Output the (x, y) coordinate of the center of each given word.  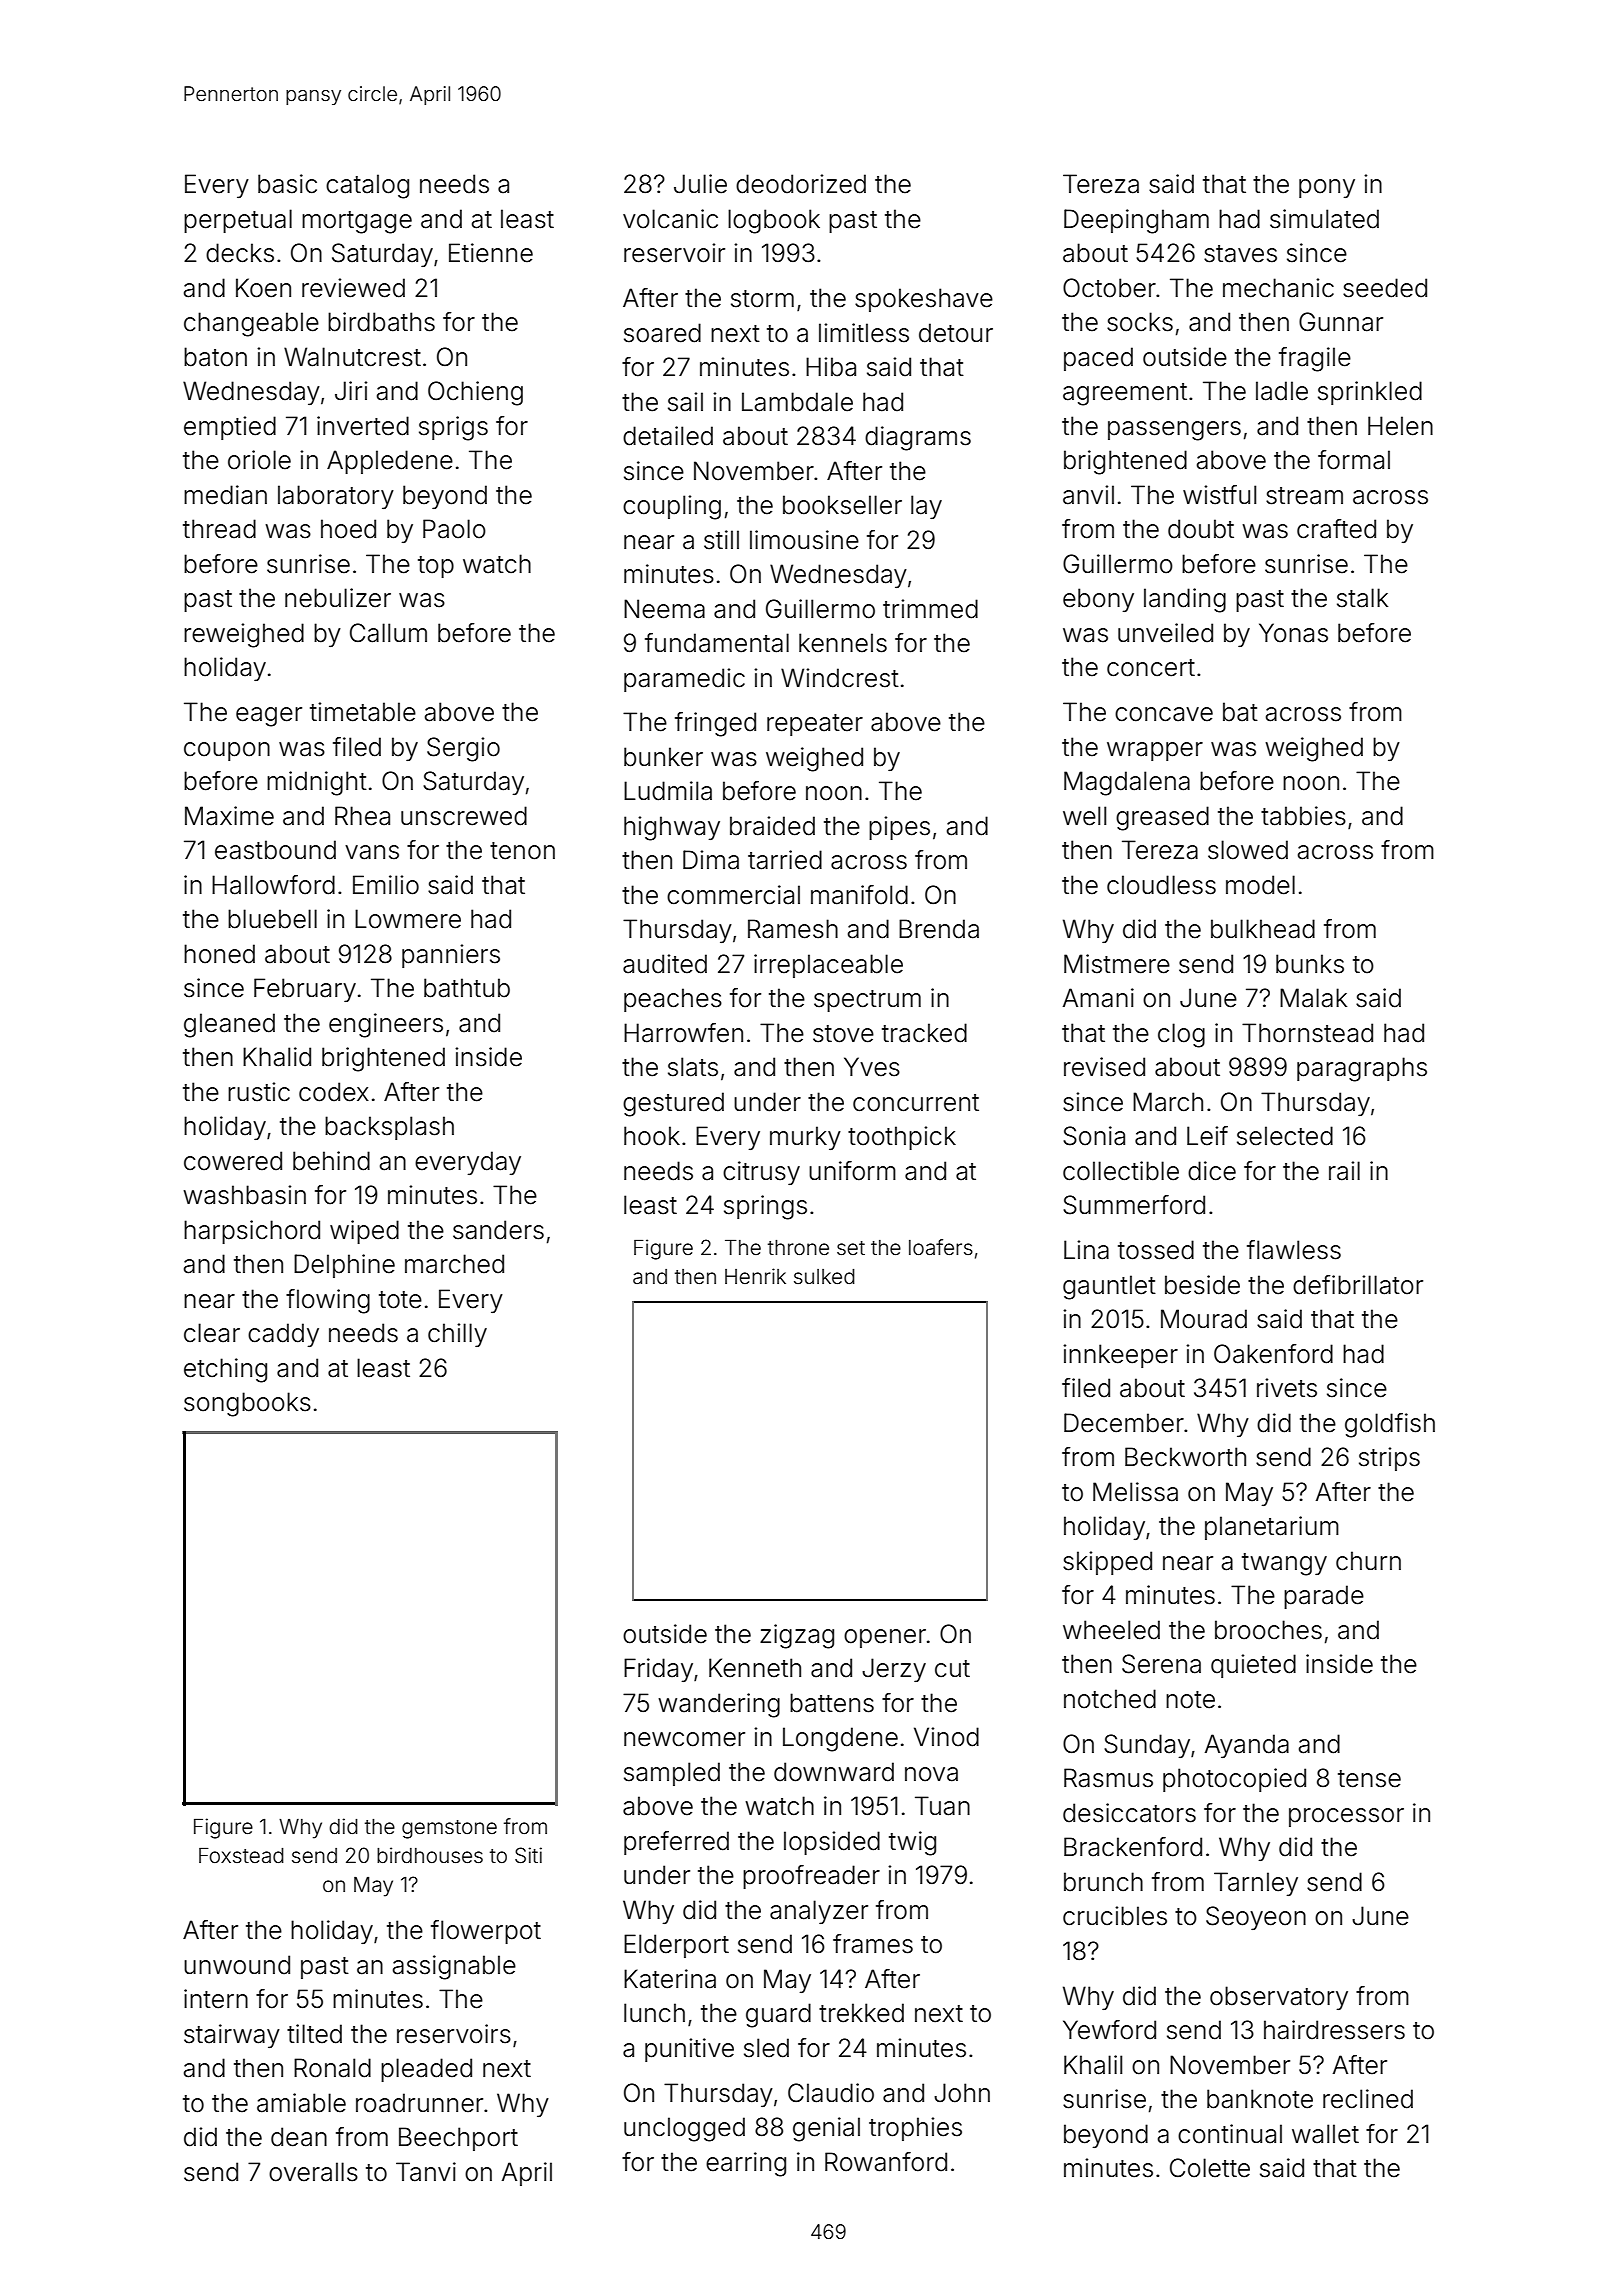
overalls (313, 2172)
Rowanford (886, 2162)
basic (287, 184)
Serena (1161, 1664)
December (1124, 1423)
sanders (498, 1230)
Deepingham (1136, 221)
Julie (700, 184)
